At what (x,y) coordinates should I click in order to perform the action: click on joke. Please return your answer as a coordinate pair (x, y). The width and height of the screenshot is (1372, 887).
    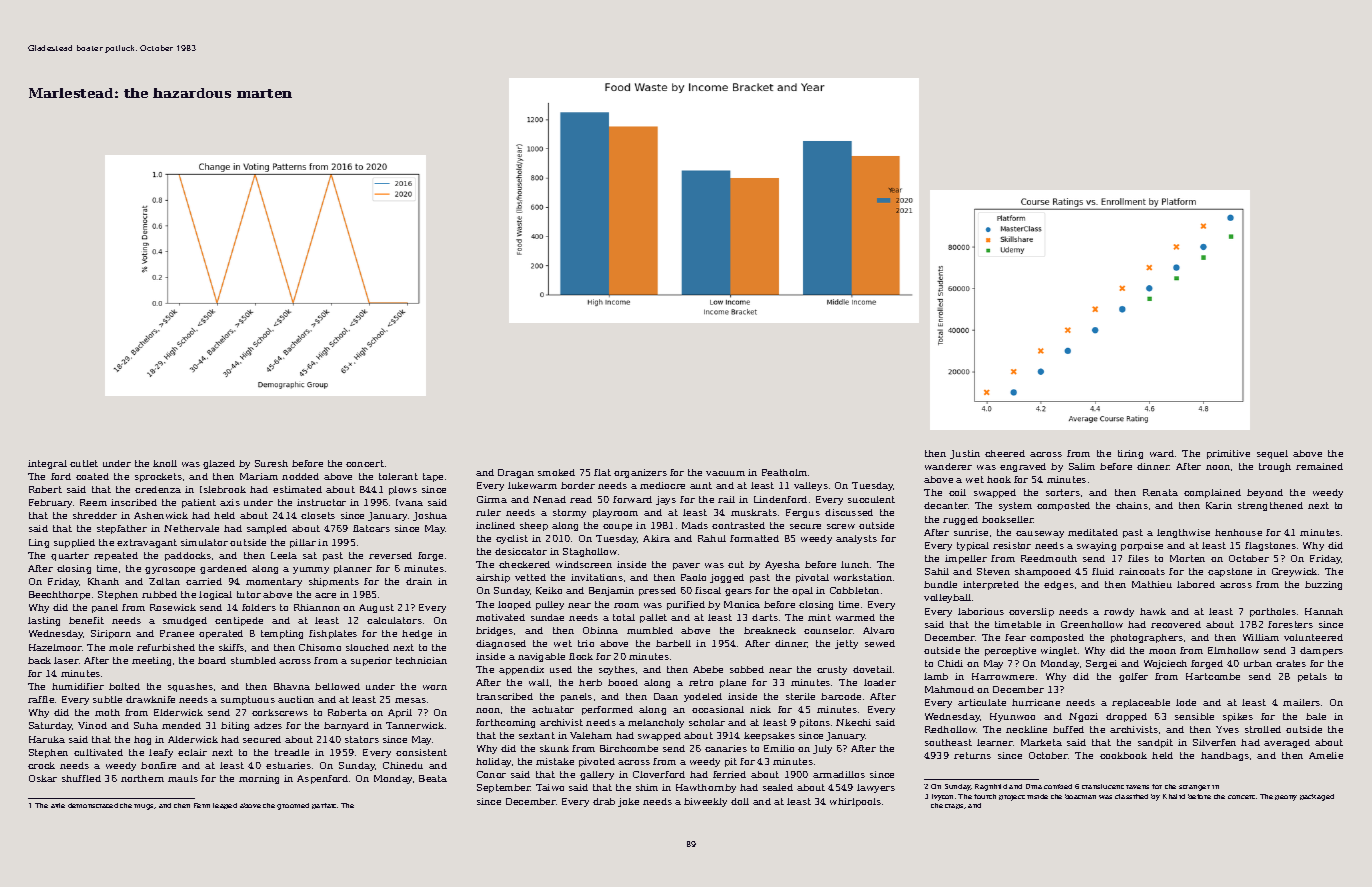
    Looking at the image, I should click on (628, 802).
